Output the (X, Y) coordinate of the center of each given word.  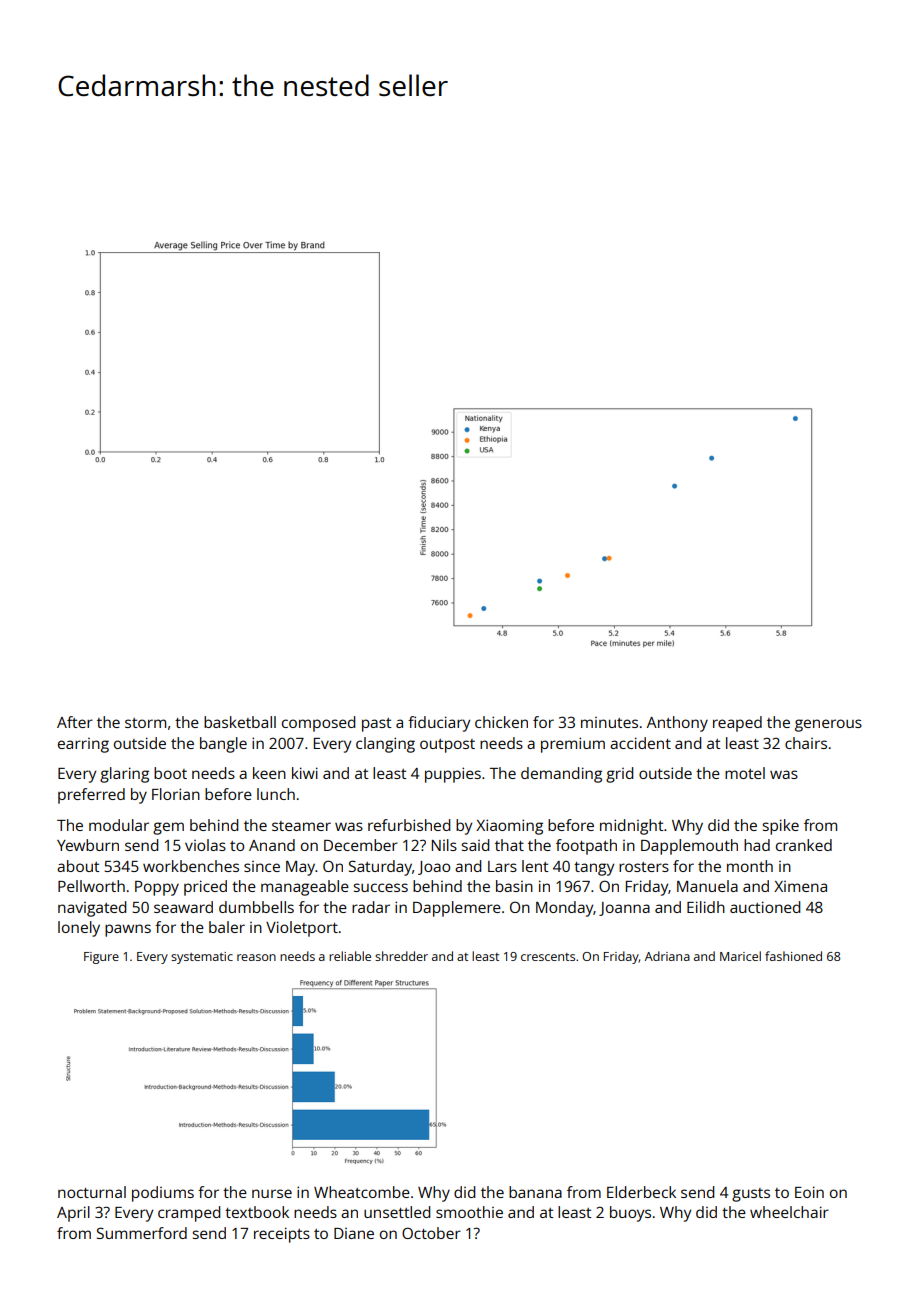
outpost (447, 746)
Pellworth (91, 886)
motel (745, 773)
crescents (548, 957)
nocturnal (92, 1192)
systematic (202, 958)
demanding (561, 775)
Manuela (707, 886)
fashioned (793, 956)
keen (269, 773)
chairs (806, 743)
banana (535, 1192)
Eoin (809, 1192)
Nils (444, 845)
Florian (176, 794)
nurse (272, 1193)
